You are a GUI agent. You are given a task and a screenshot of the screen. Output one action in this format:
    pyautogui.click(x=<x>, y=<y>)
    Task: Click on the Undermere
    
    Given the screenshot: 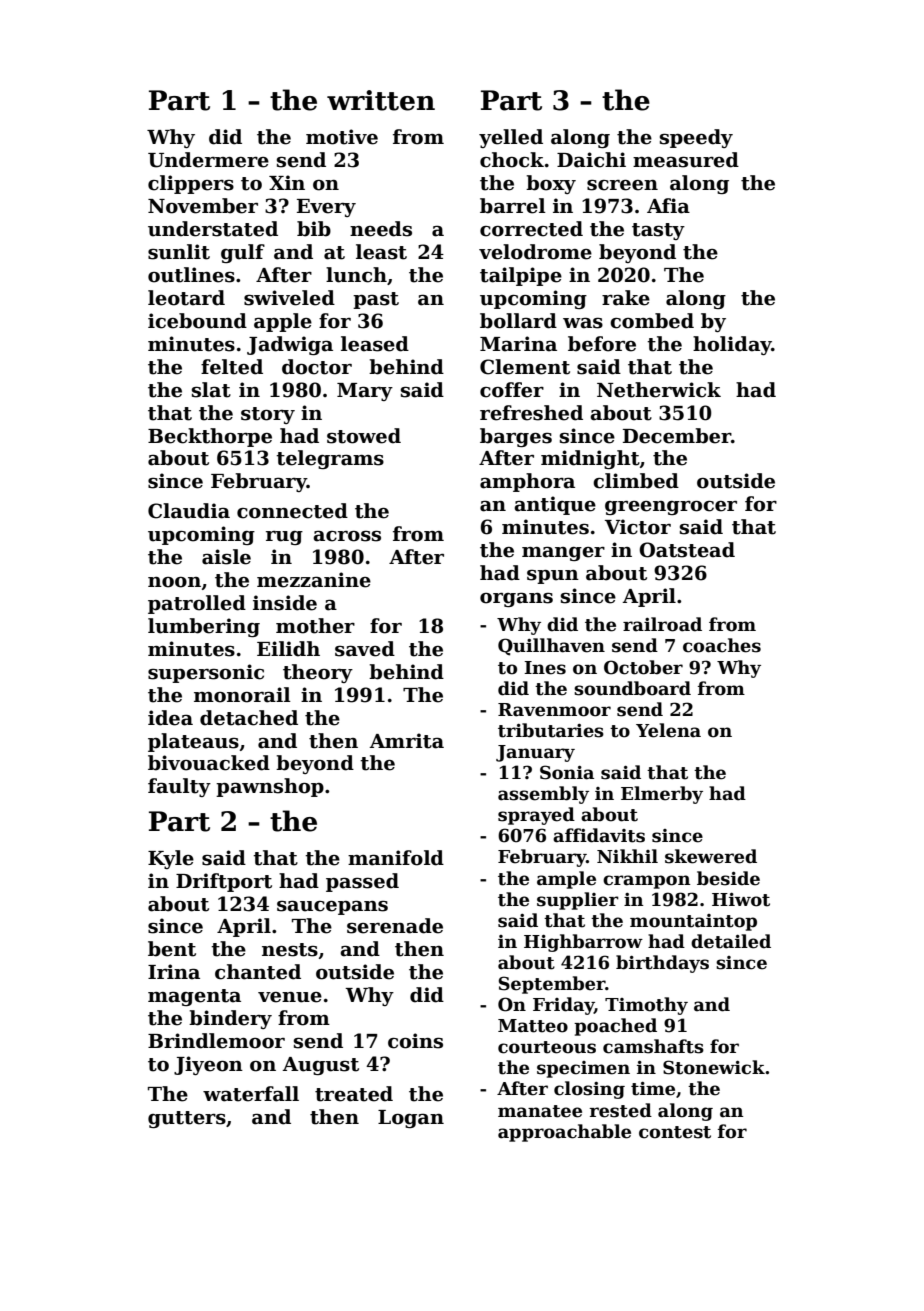 What is the action you would take?
    pyautogui.click(x=208, y=160)
